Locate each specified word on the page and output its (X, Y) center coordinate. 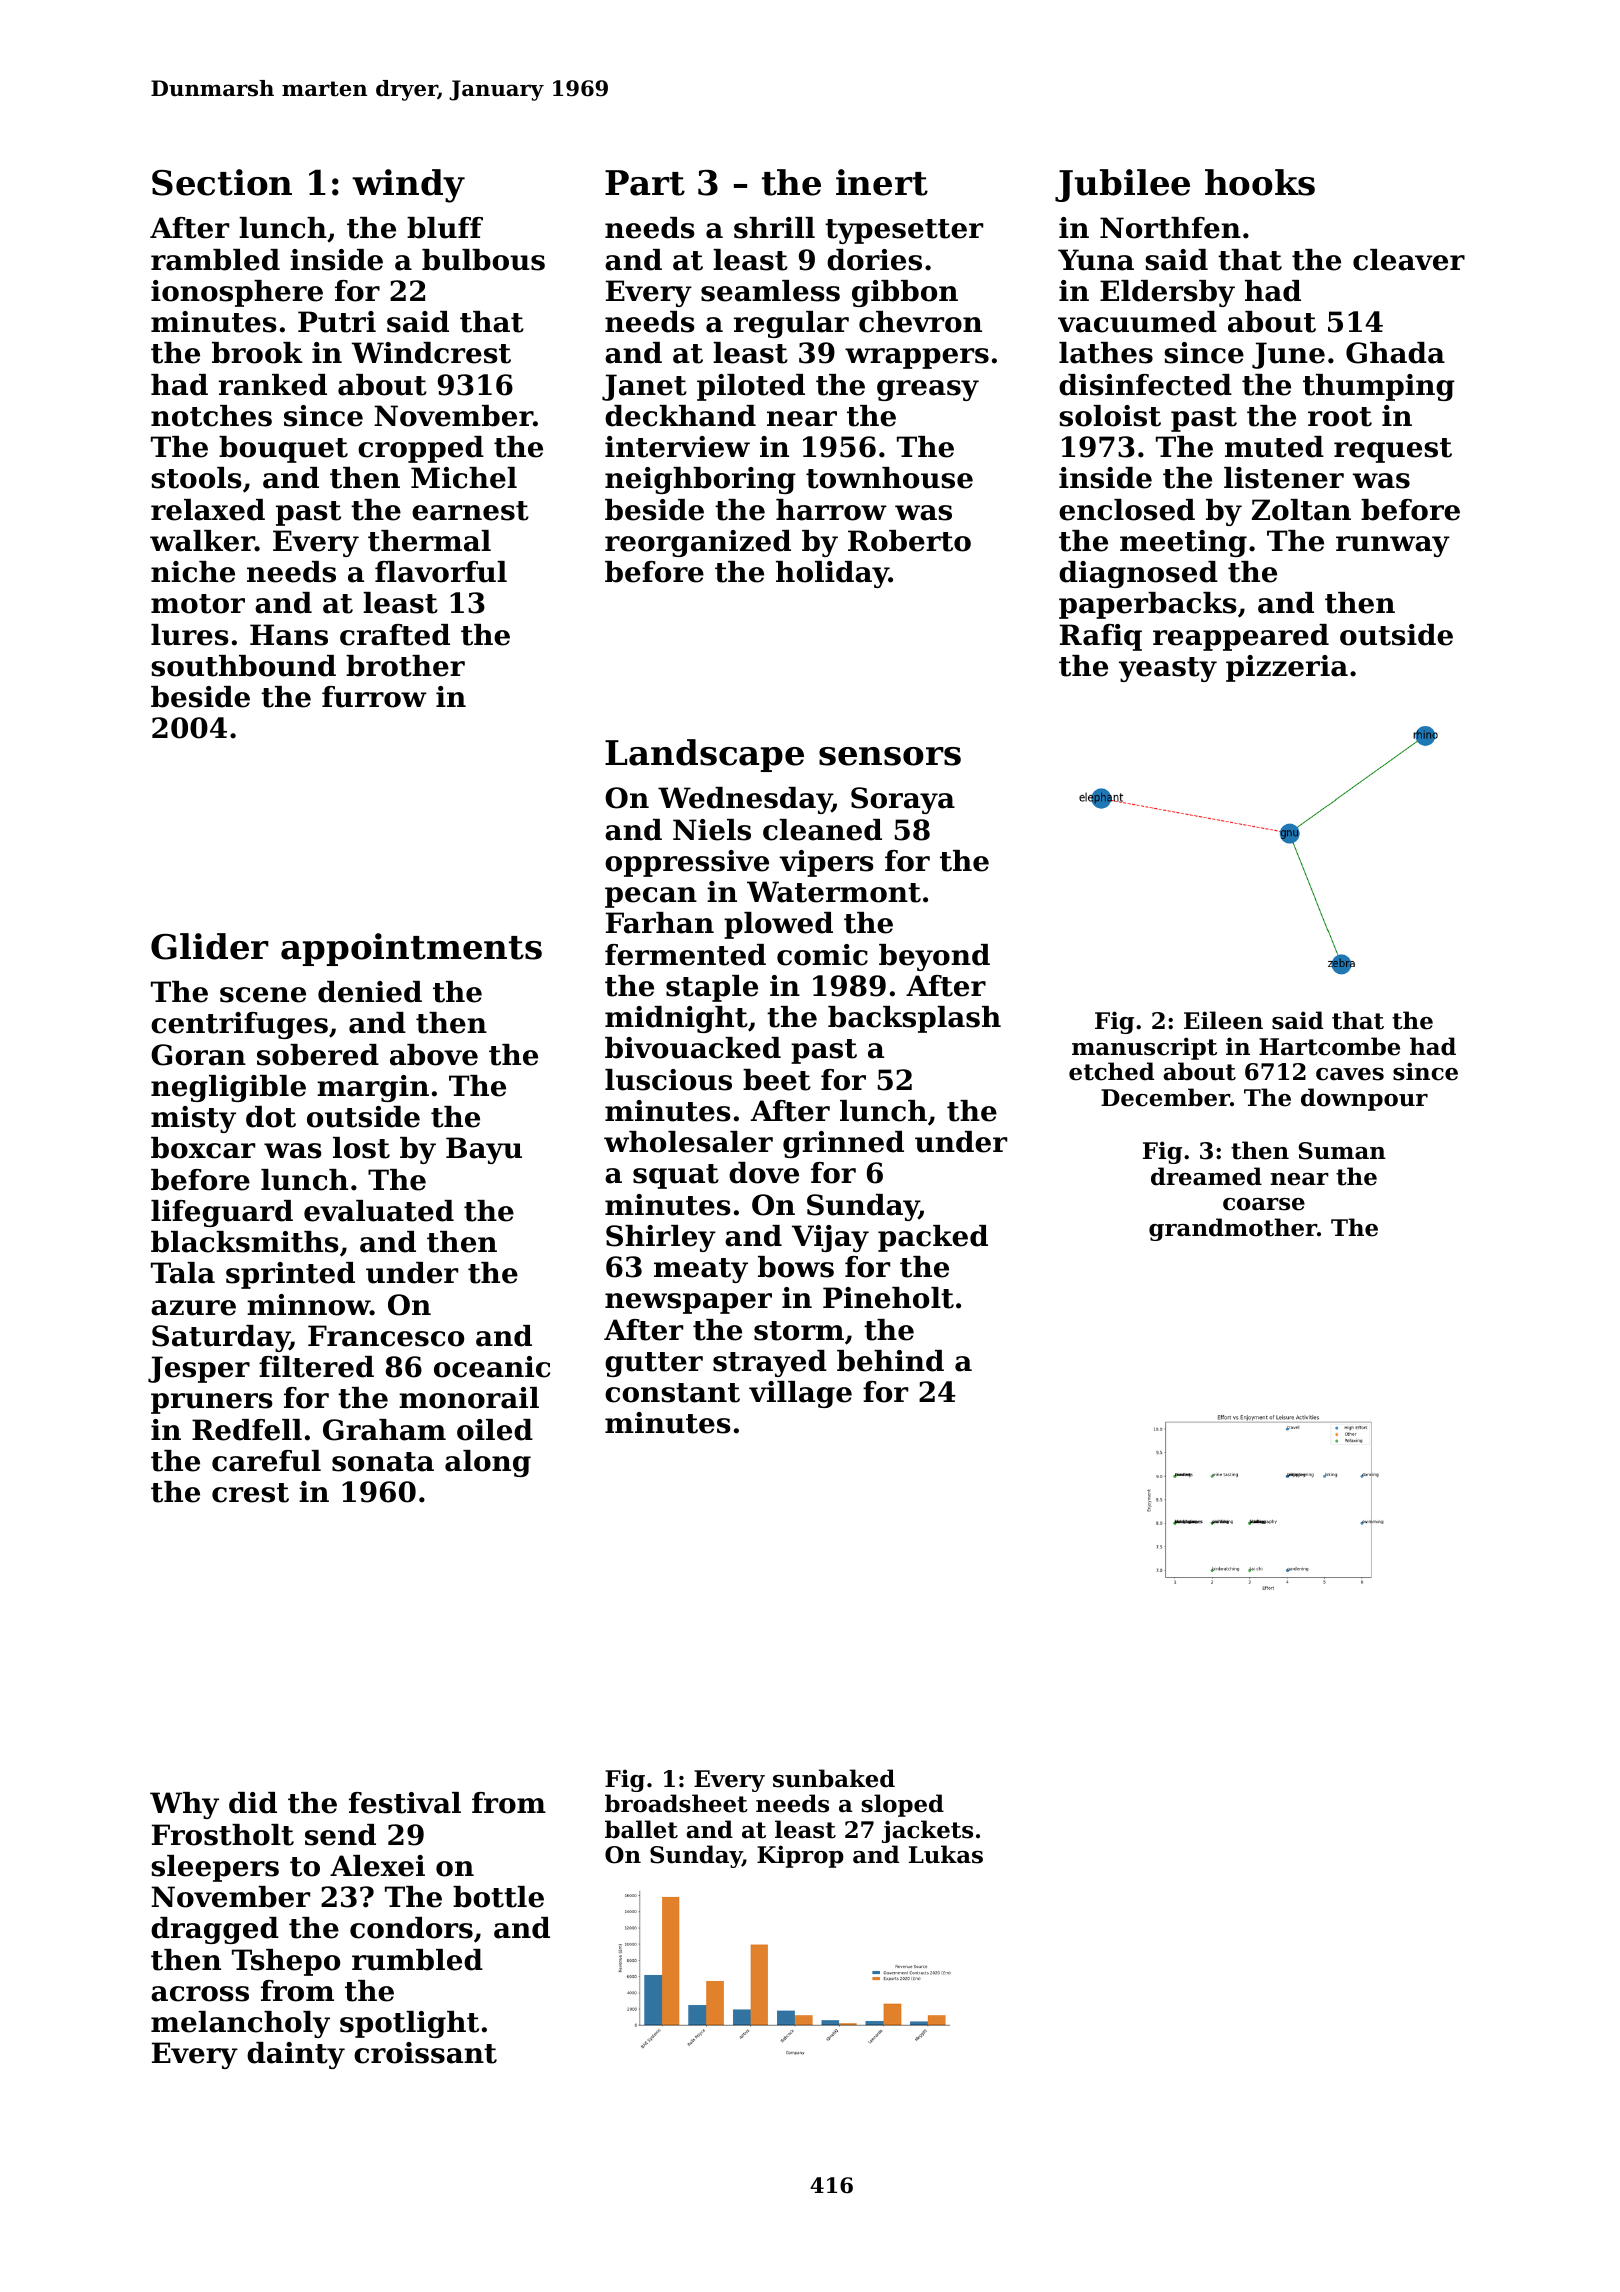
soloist (1110, 416)
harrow (831, 510)
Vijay (830, 1238)
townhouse (889, 478)
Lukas (946, 1854)
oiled (495, 1430)
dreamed (1206, 1176)
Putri (337, 322)
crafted (395, 635)
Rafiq (1101, 637)
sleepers (215, 1868)
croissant (425, 2053)
